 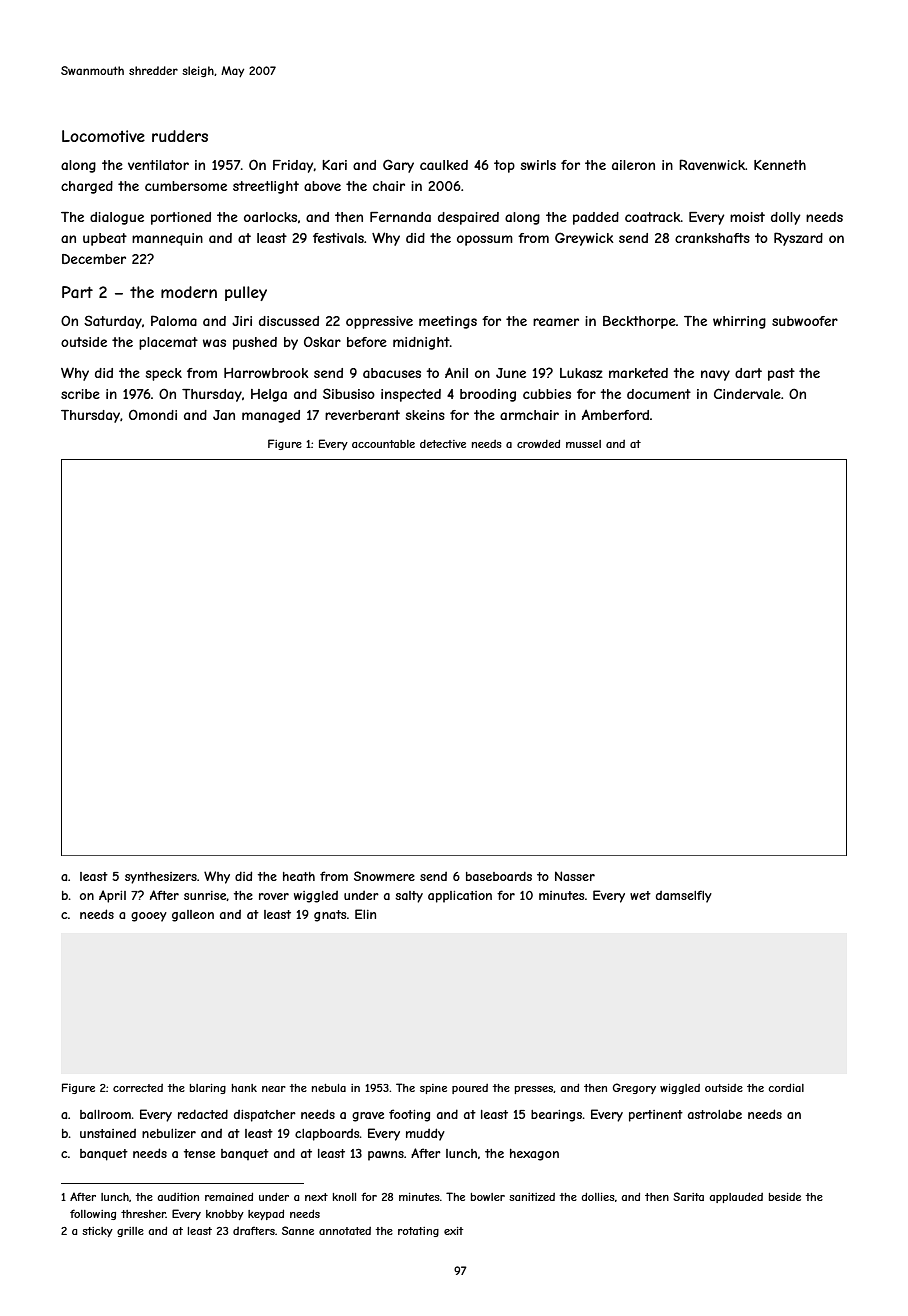 What do you see at coordinates (384, 876) in the screenshot?
I see `Snowmere` at bounding box center [384, 876].
